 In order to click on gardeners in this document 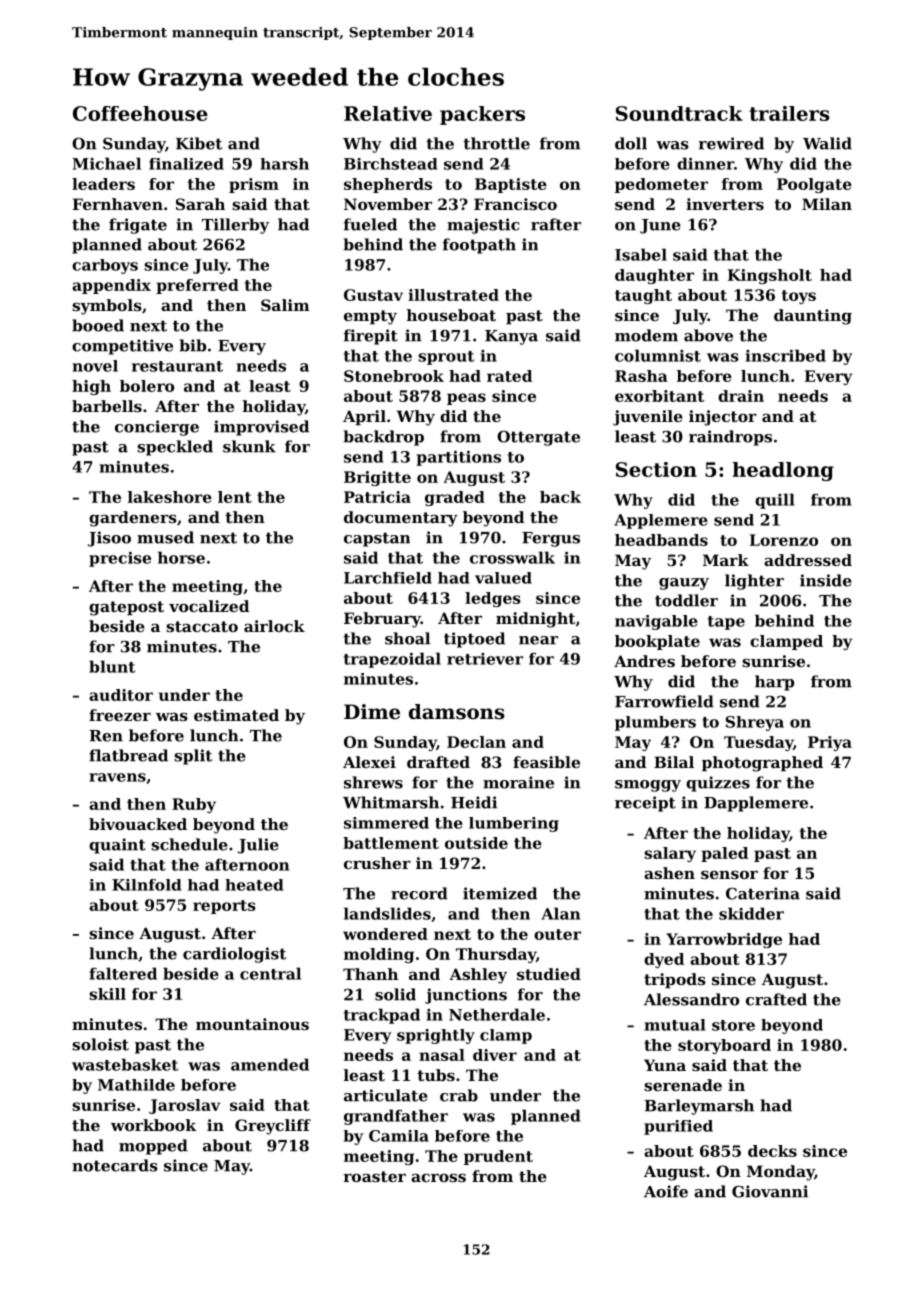, I will do `click(133, 519)`.
